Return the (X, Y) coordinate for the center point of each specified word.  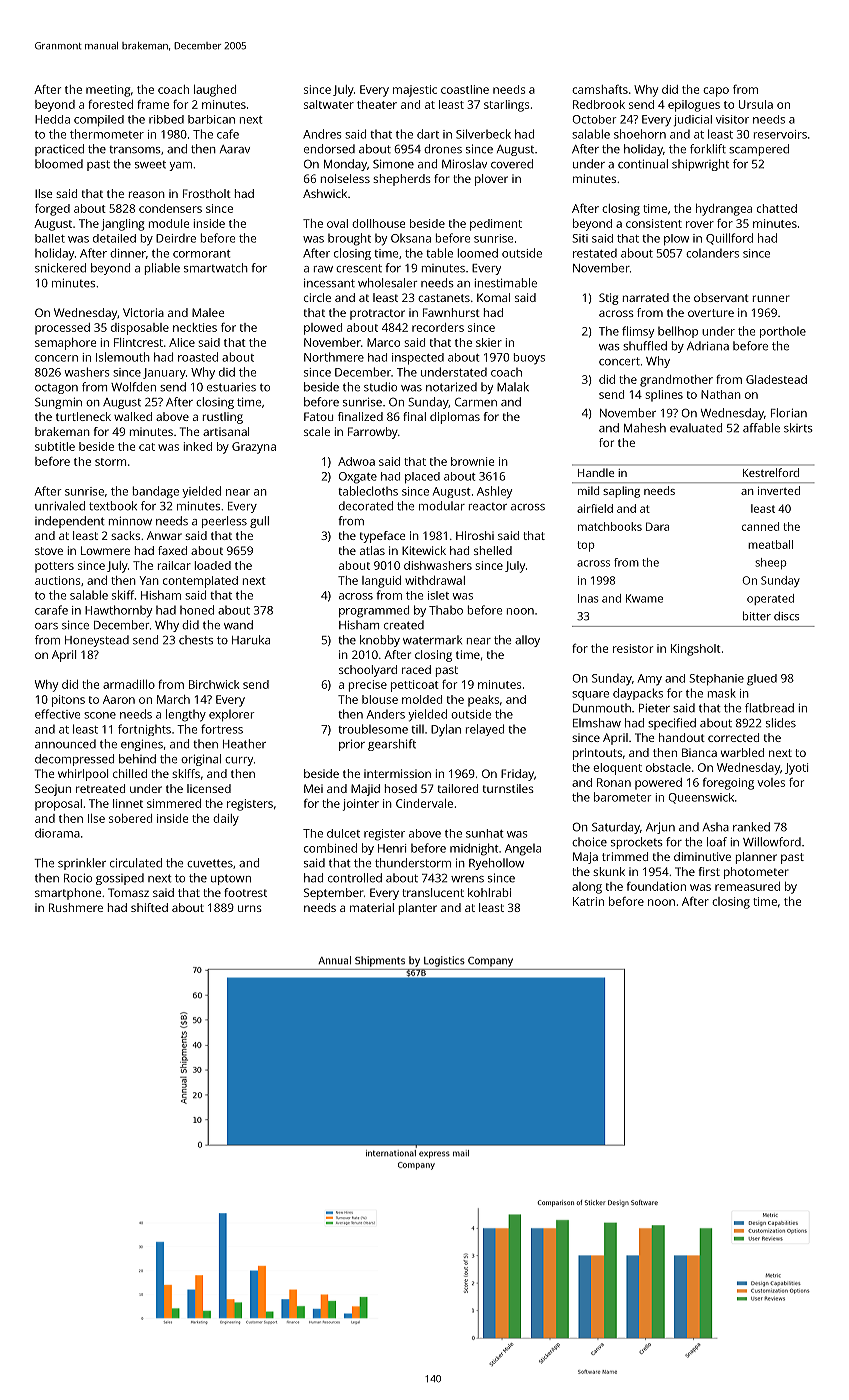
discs (786, 616)
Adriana (708, 346)
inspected (418, 359)
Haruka (251, 640)
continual (643, 164)
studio (380, 387)
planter (418, 909)
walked (133, 416)
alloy (527, 641)
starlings (506, 106)
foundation (656, 886)
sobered (130, 818)
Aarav (235, 149)
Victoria (143, 312)
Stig (609, 299)
